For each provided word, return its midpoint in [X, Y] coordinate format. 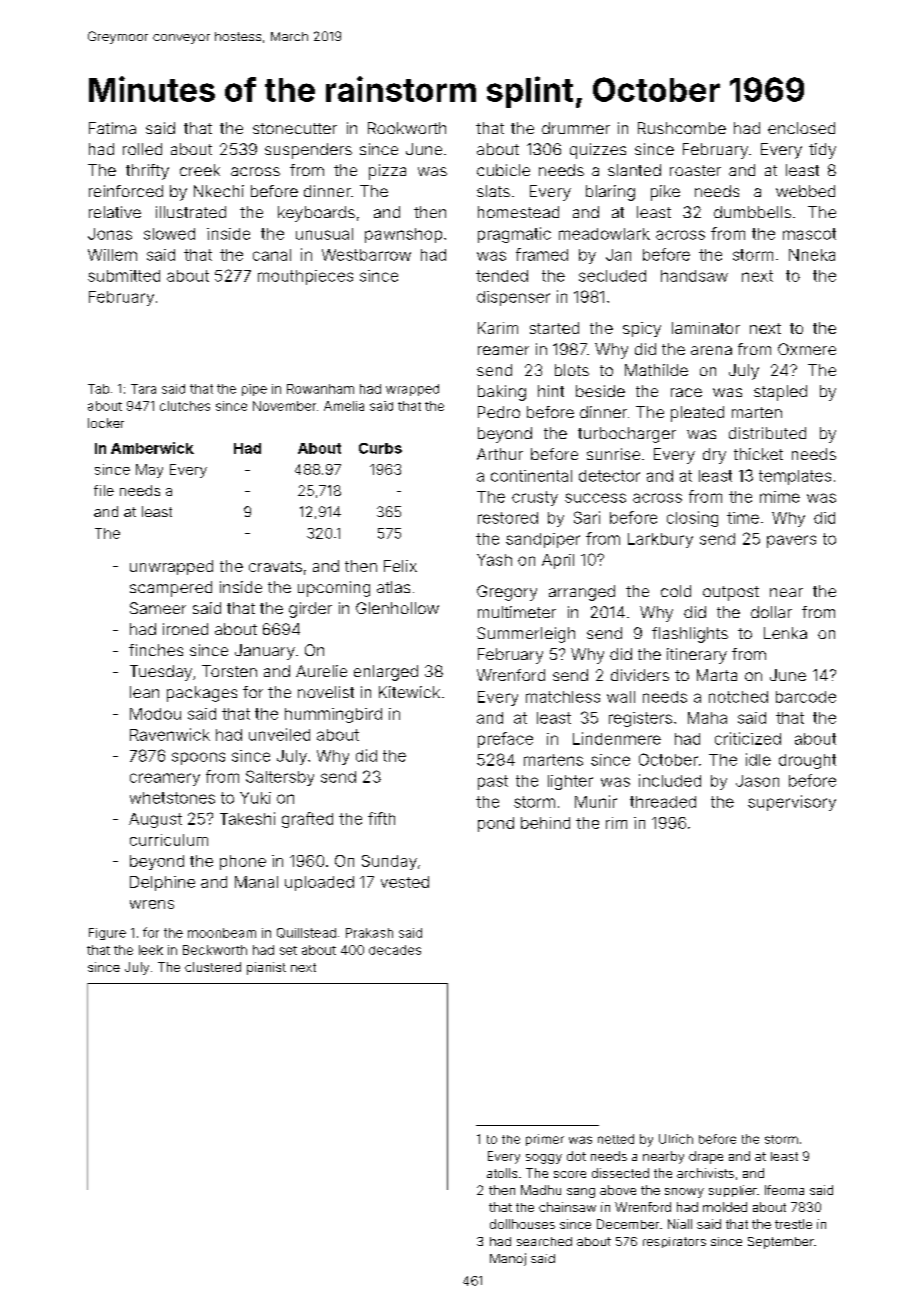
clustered [213, 967]
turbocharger [627, 435]
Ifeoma [784, 1190]
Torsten [229, 671]
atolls [502, 1173]
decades [395, 950]
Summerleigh [526, 635]
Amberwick [152, 448]
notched [738, 697]
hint [551, 391]
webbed [805, 191]
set [288, 950]
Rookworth [407, 128]
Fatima [112, 128]
